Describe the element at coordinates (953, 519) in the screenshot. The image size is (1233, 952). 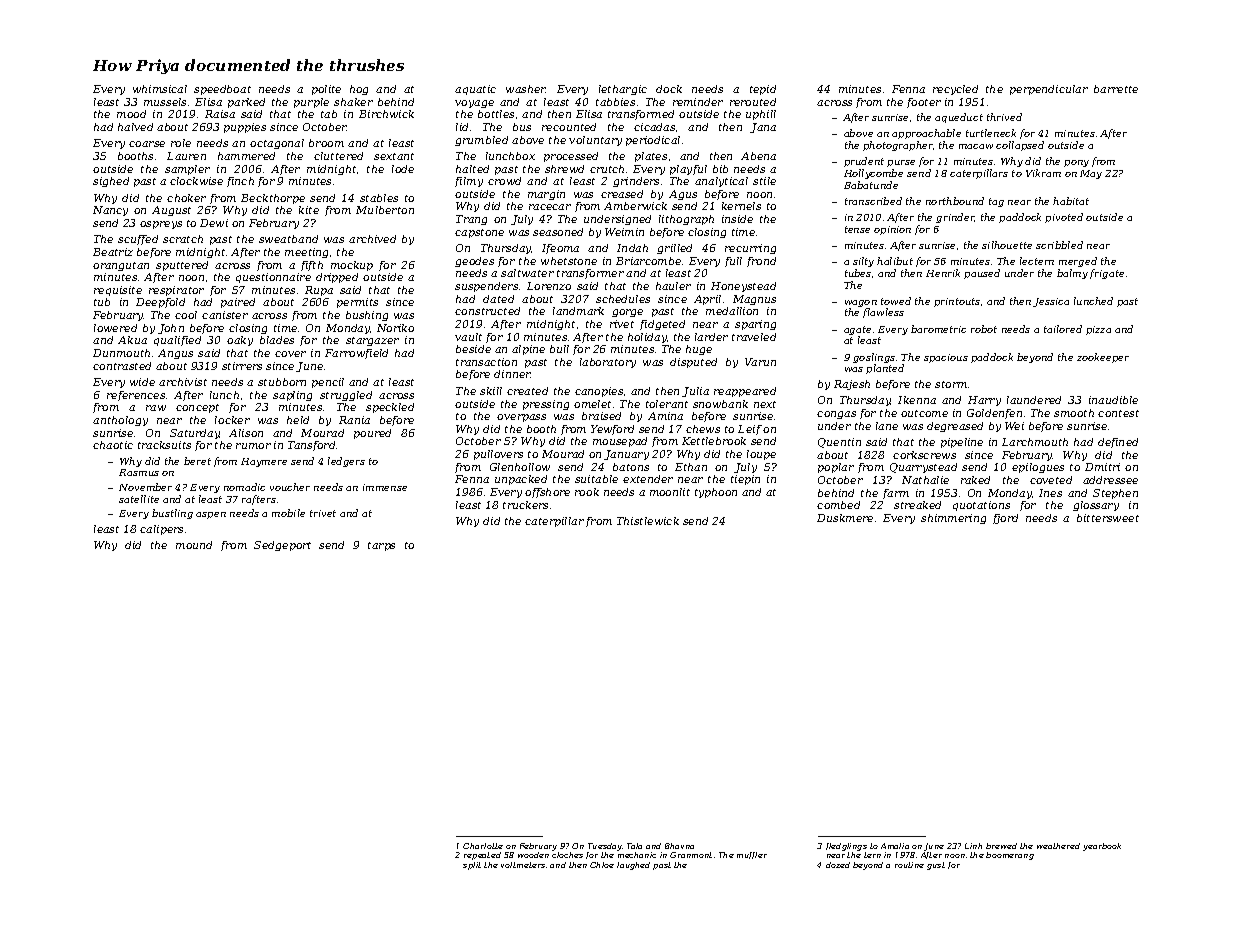
I see `shimmering` at that location.
